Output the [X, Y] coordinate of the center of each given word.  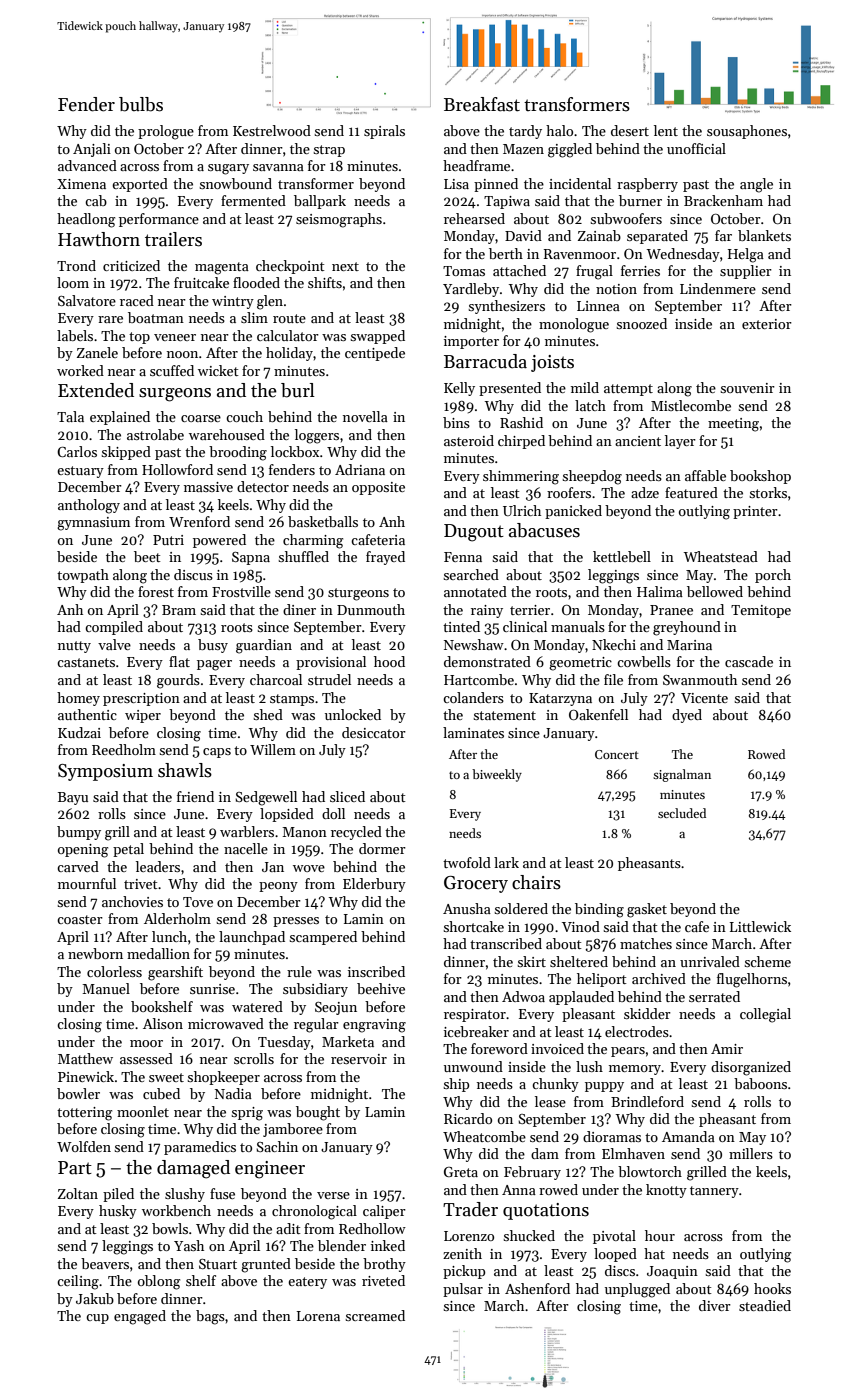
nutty [74, 647]
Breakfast [482, 104]
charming [313, 541]
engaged [140, 1317]
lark [506, 862]
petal [128, 850]
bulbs [141, 104]
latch [590, 405]
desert [630, 130]
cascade [749, 661]
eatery [307, 1283]
